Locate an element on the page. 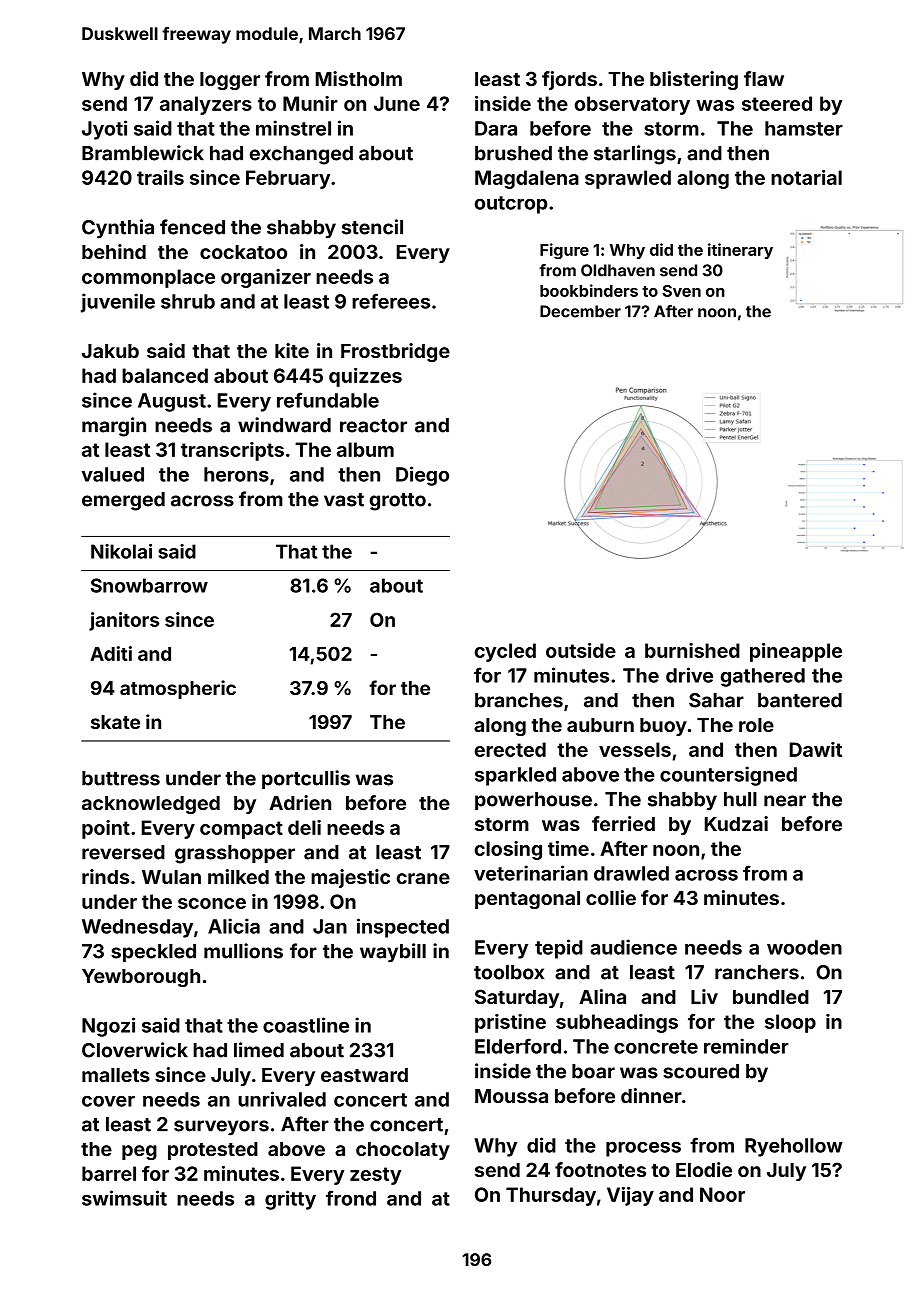 This image has height=1314, width=924. emerged is located at coordinates (123, 501).
